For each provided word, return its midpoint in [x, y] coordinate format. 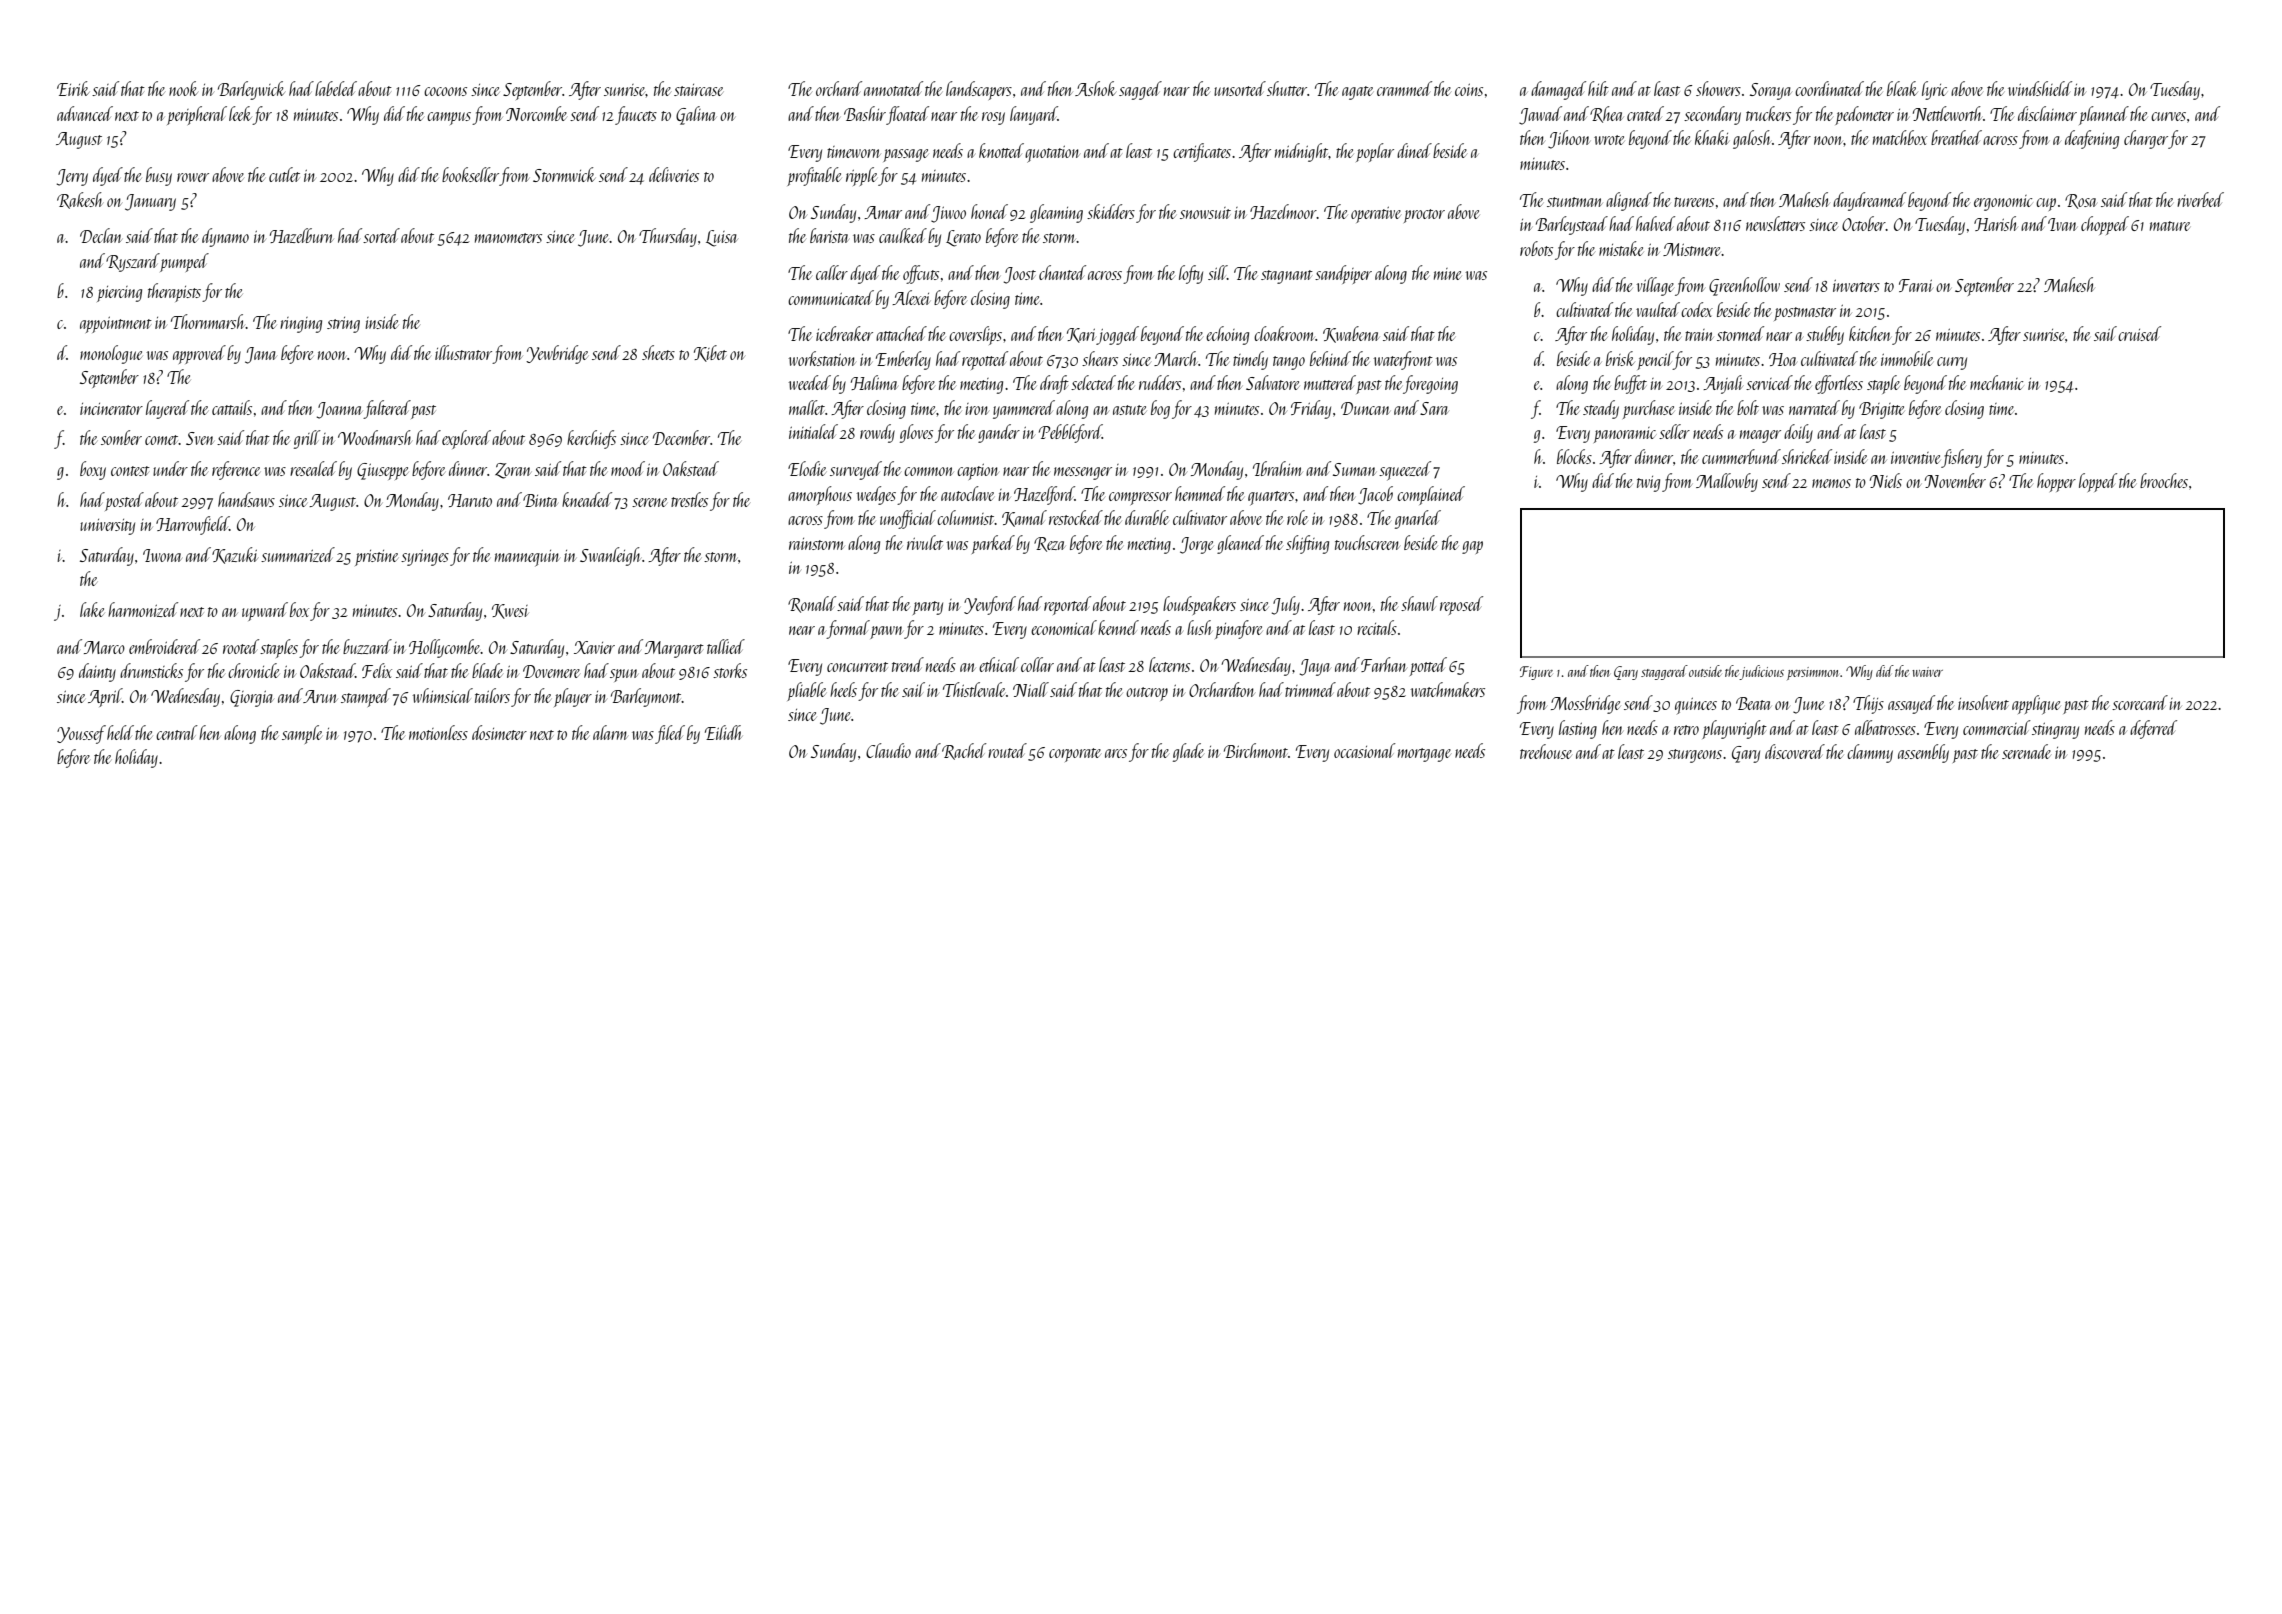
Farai [1916, 285]
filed [670, 734]
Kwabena [1351, 334]
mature [2170, 226]
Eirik [73, 88]
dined [1414, 150]
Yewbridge [557, 354]
